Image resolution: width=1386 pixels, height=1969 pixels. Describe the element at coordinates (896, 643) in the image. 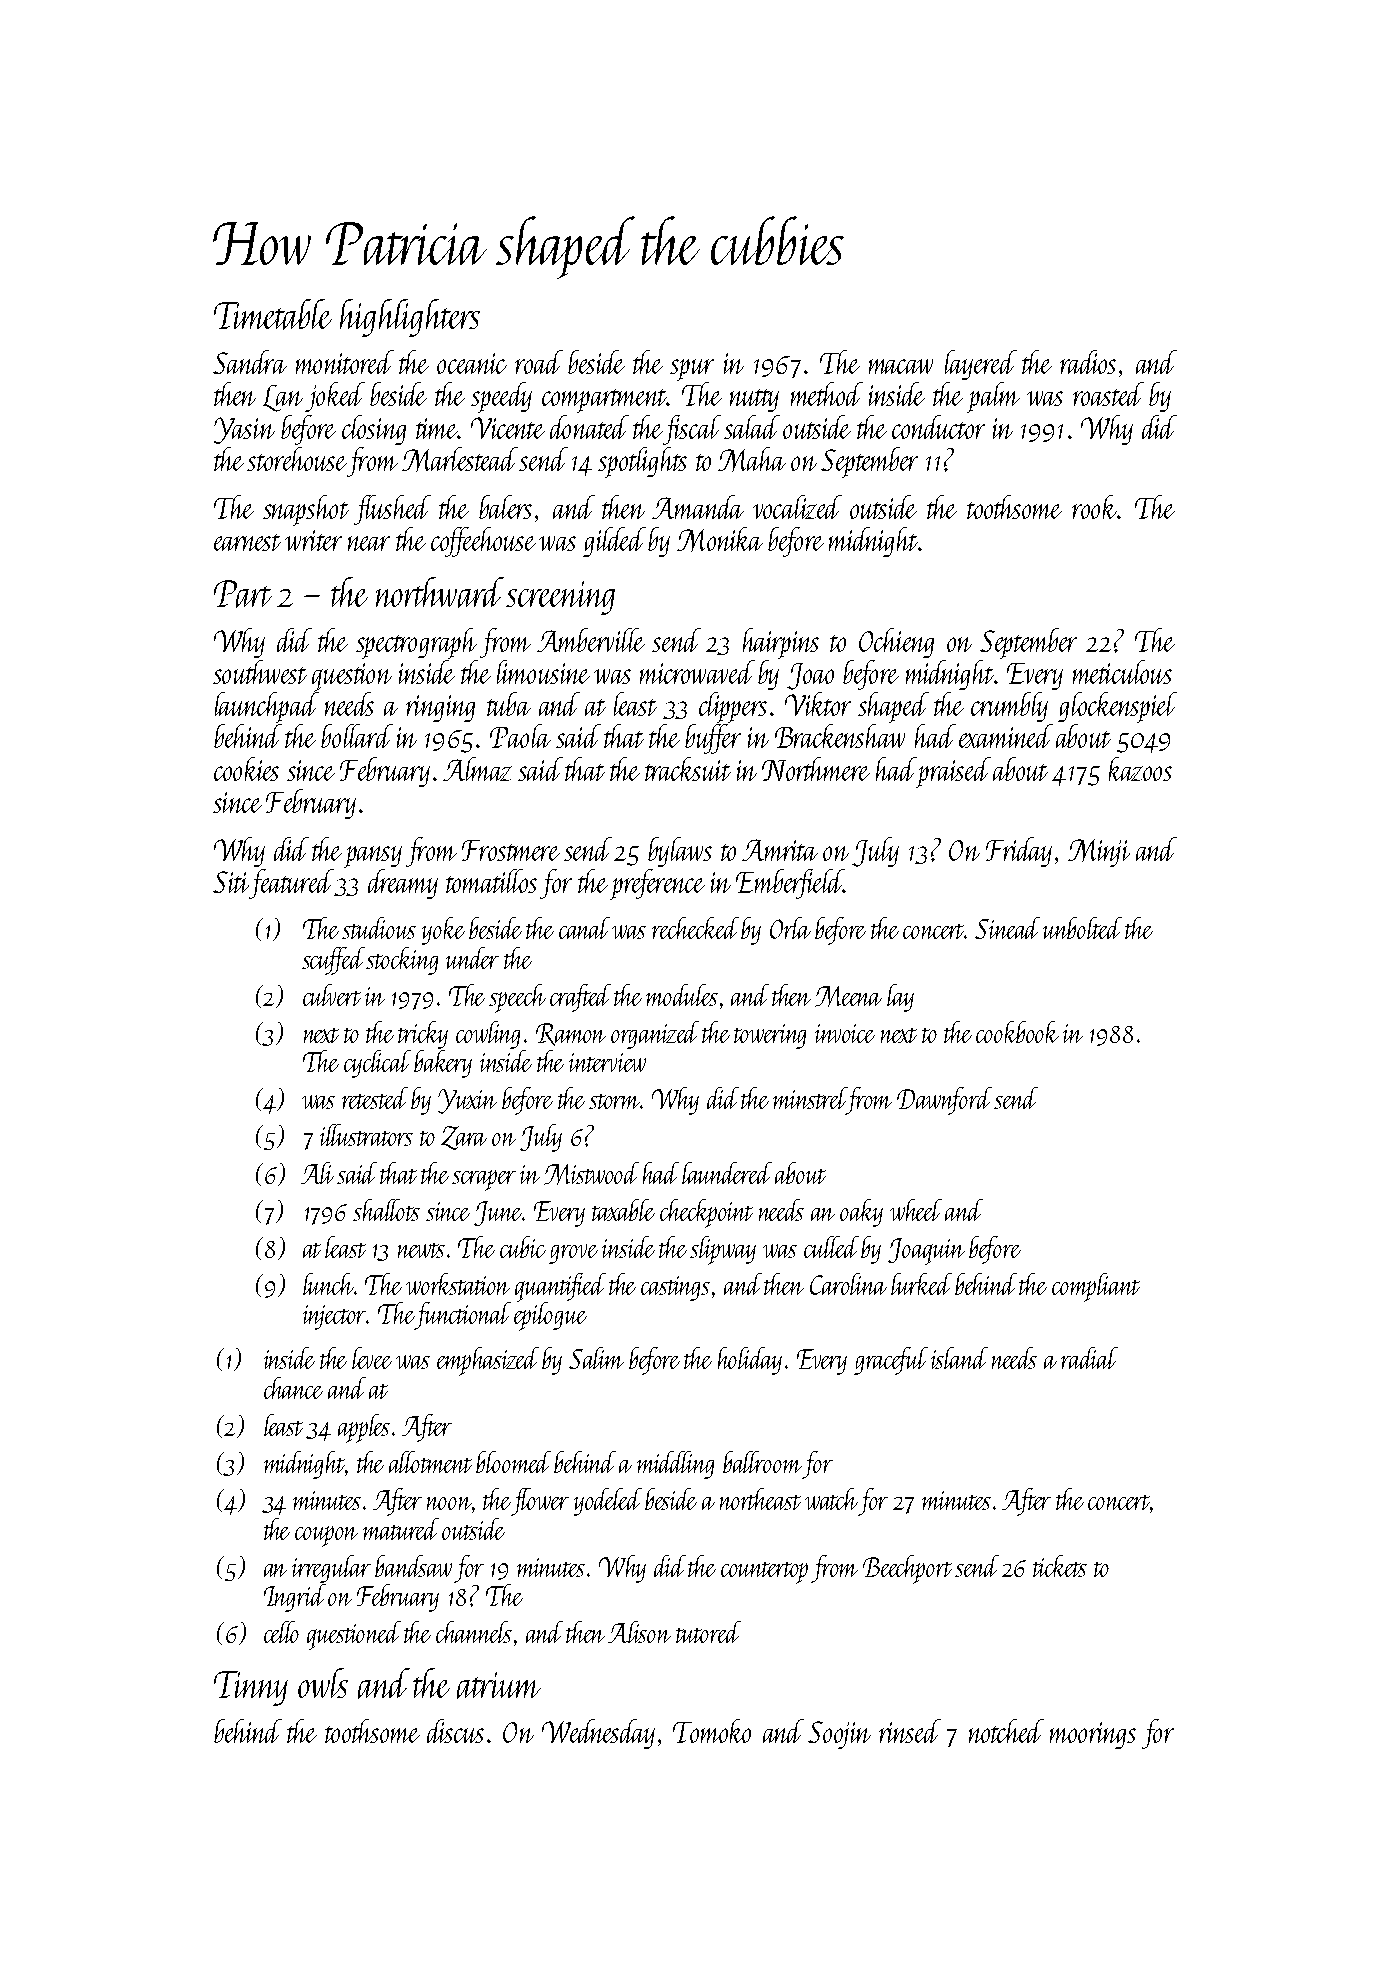

I see `Ochieng` at that location.
